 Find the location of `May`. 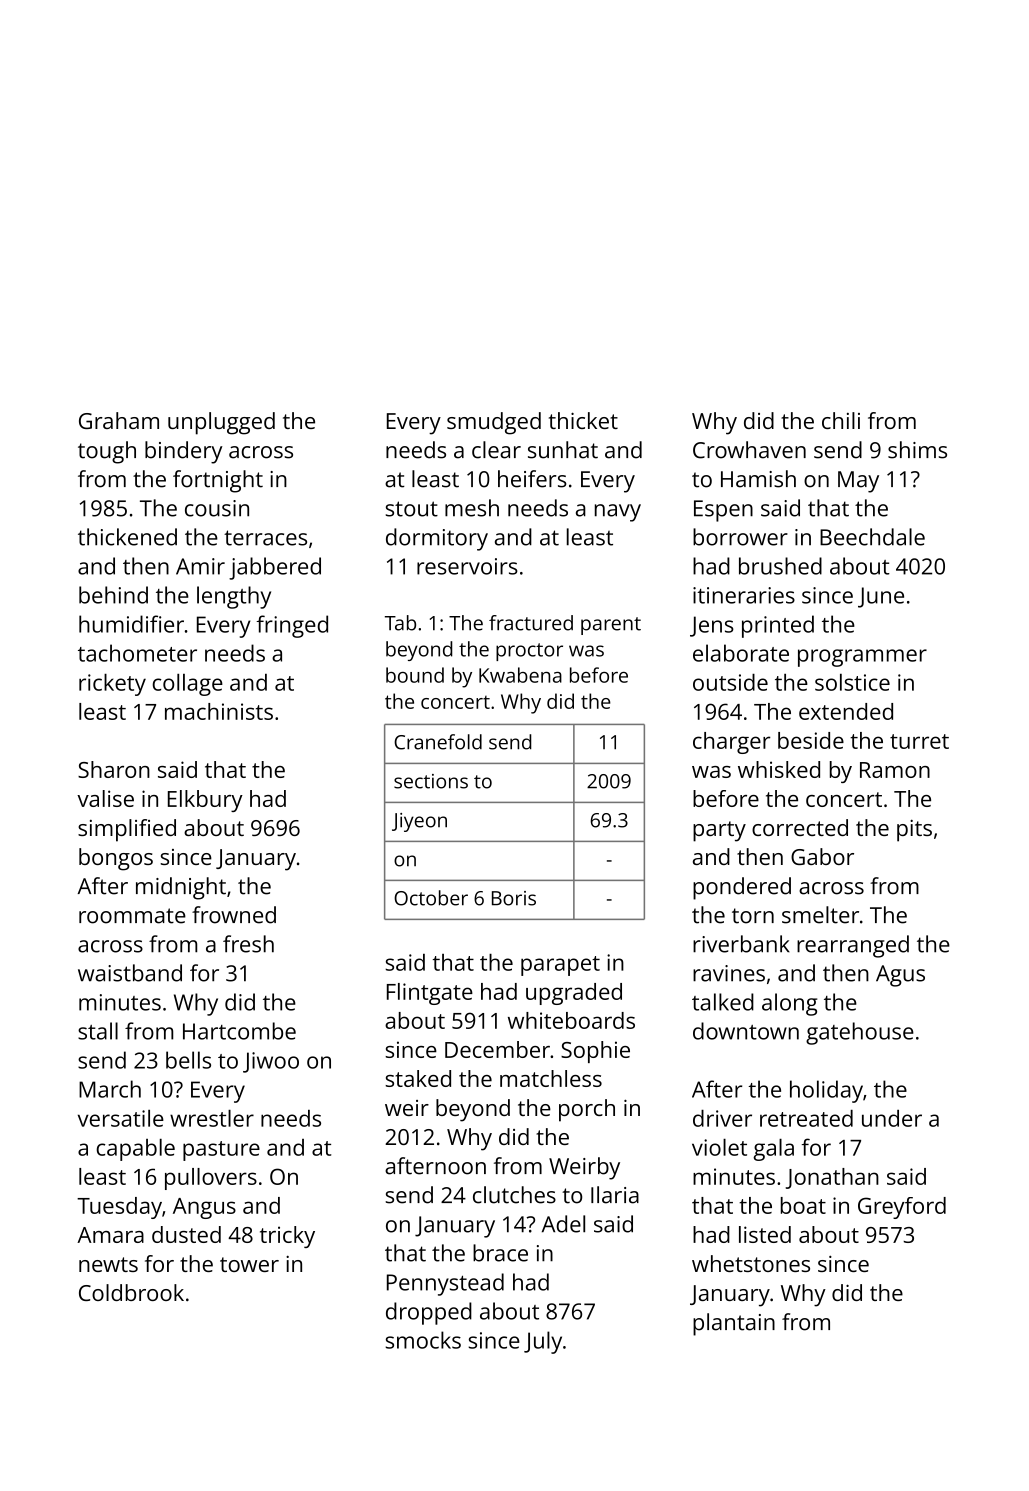

May is located at coordinates (858, 482).
